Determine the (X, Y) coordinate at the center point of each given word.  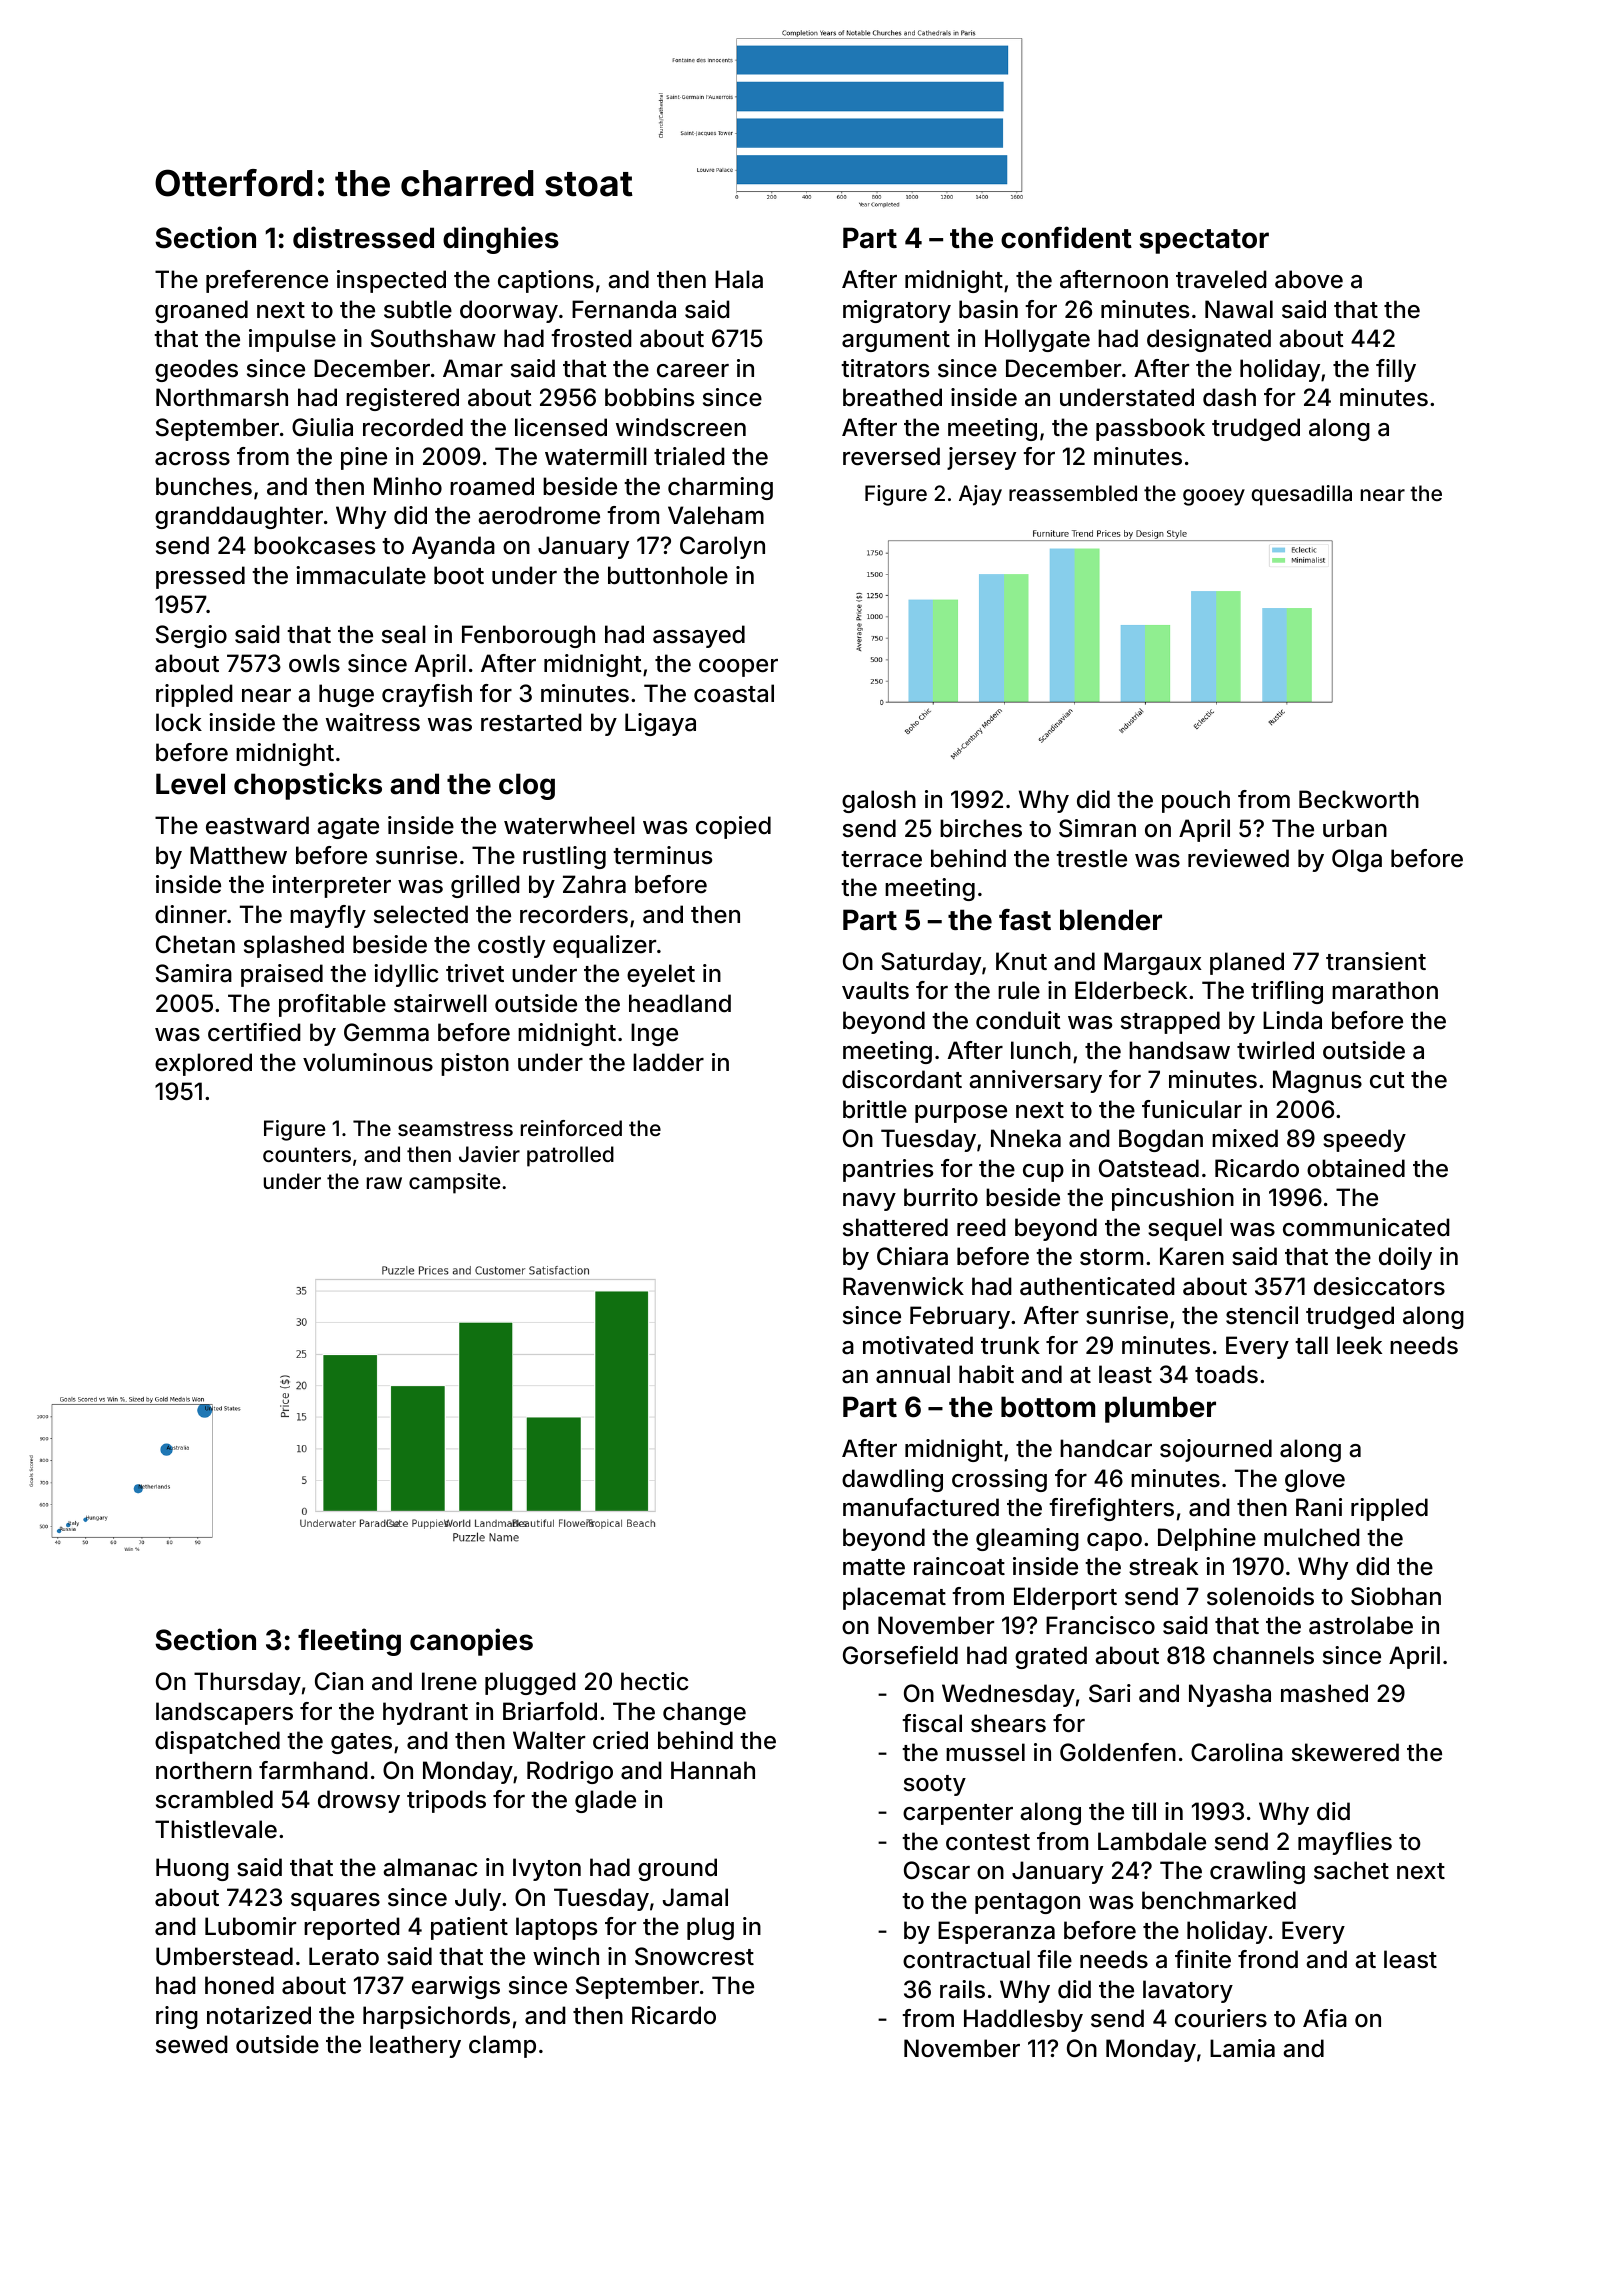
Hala (739, 279)
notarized (259, 2015)
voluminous (368, 1062)
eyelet (661, 975)
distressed (363, 237)
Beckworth (1359, 799)
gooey (1214, 497)
